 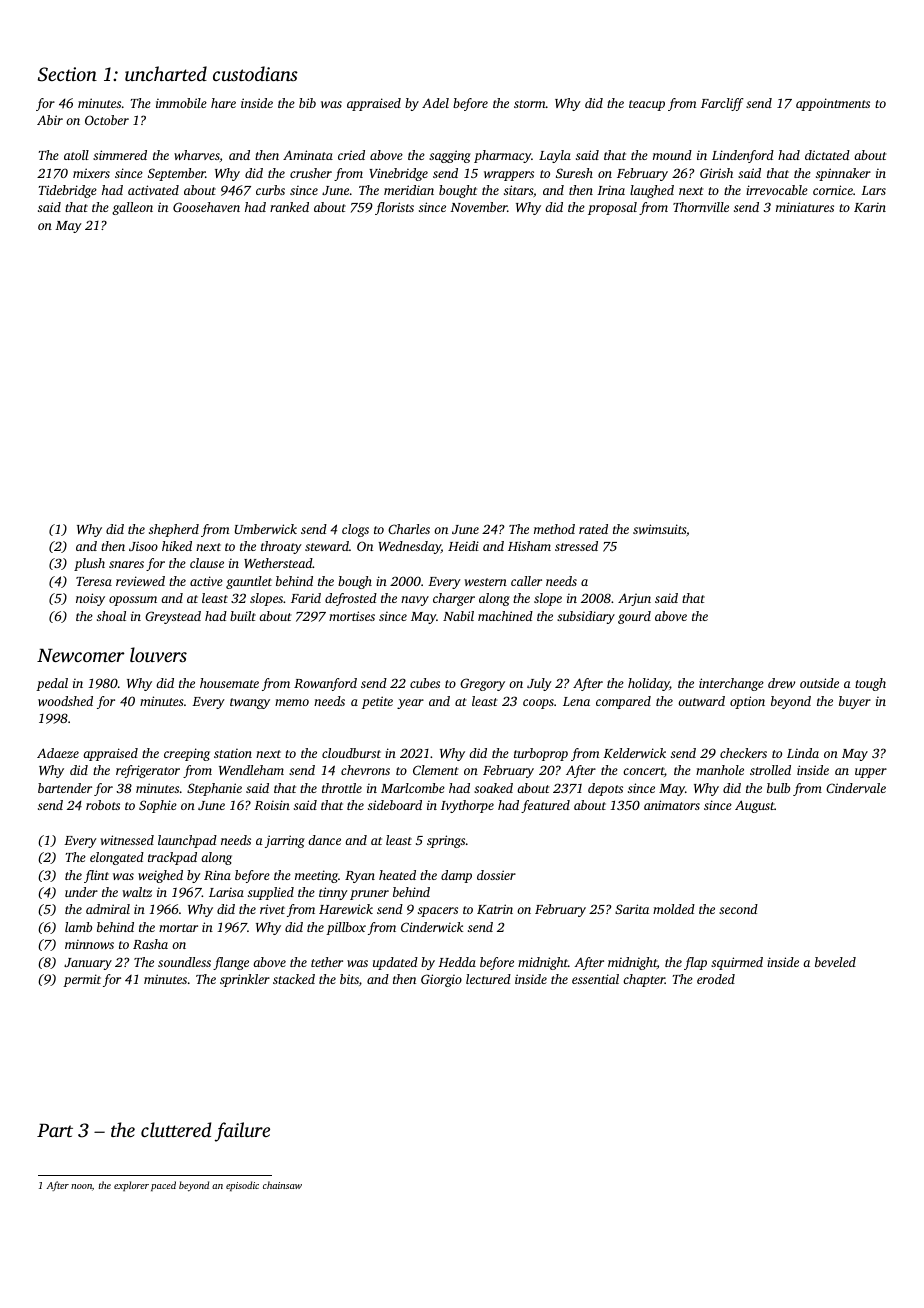 What do you see at coordinates (409, 190) in the page?
I see `meridian` at bounding box center [409, 190].
